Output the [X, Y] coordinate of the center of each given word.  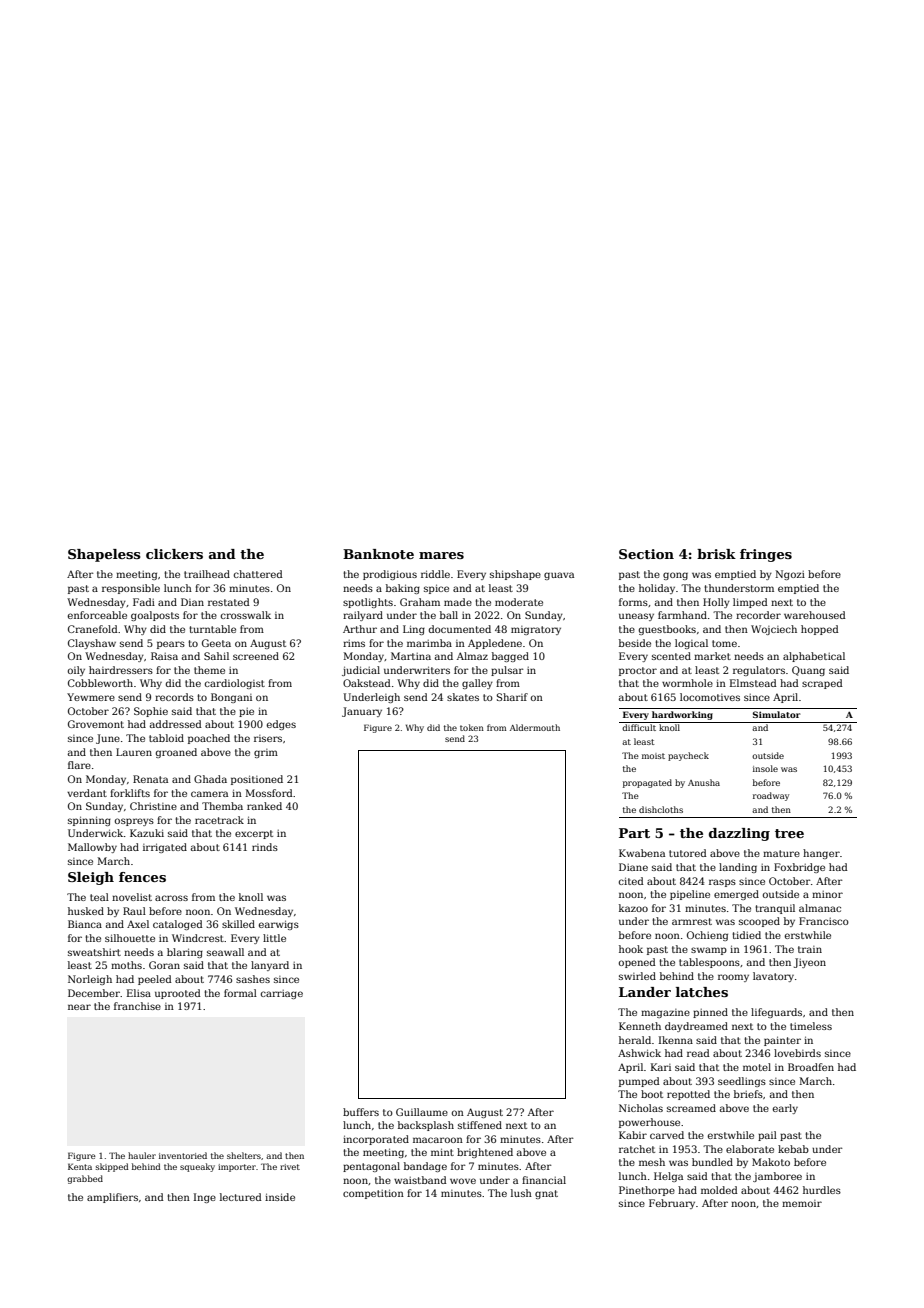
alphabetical [814, 657]
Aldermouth [535, 727]
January [362, 712]
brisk [716, 554]
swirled [637, 976]
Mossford [269, 793]
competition [373, 1194]
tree [789, 833]
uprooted [178, 994]
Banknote [378, 554]
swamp [709, 951]
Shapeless [104, 555]
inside [280, 1197]
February [672, 1204]
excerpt [254, 834]
